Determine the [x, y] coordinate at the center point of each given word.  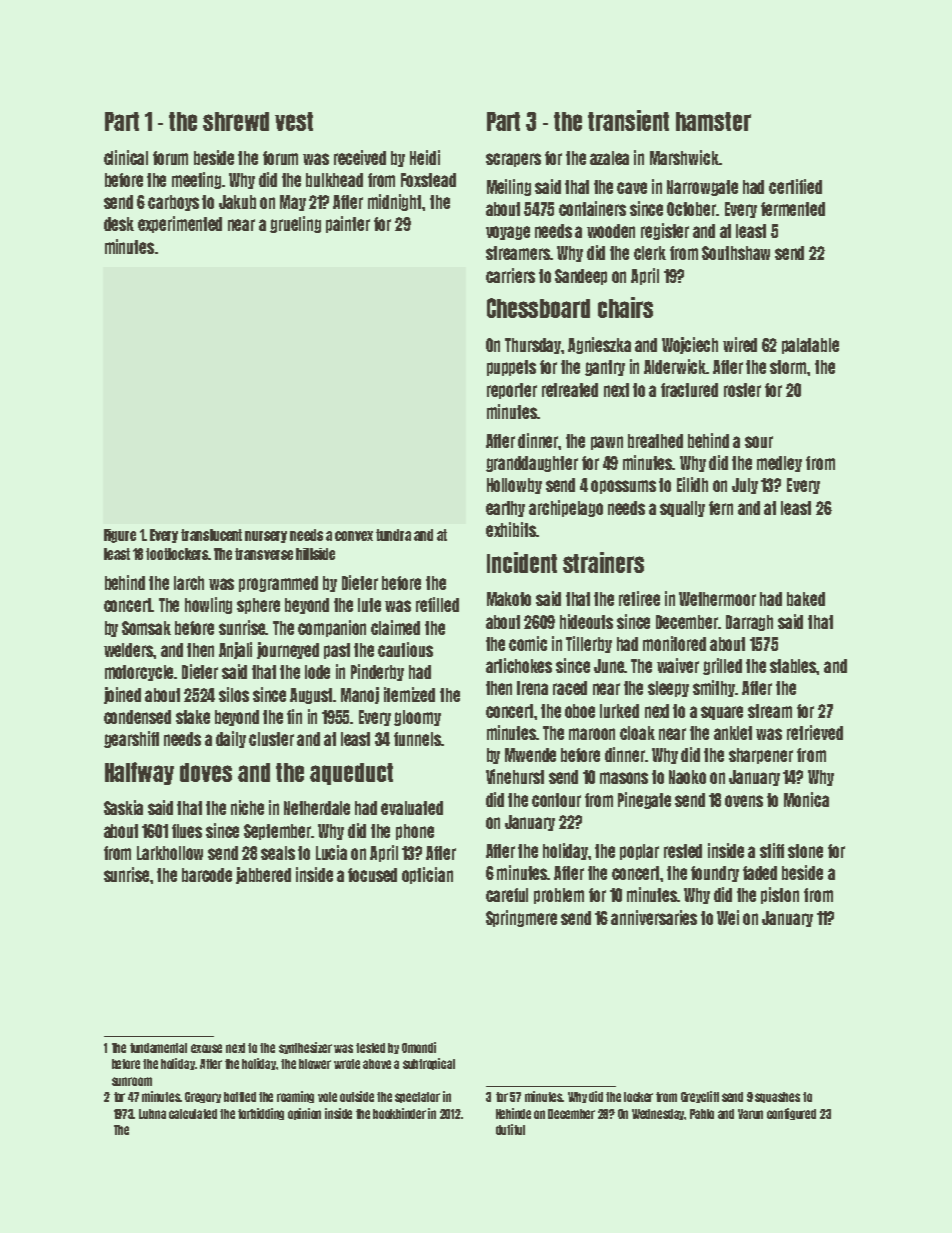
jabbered [263, 875]
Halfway [139, 773]
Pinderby [377, 672]
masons [624, 778]
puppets [511, 368]
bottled [240, 1097]
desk [119, 224]
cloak [637, 733]
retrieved [815, 732]
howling [208, 605]
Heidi [425, 157]
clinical [126, 157]
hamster [713, 121]
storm [789, 367]
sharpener [761, 756]
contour [556, 800]
